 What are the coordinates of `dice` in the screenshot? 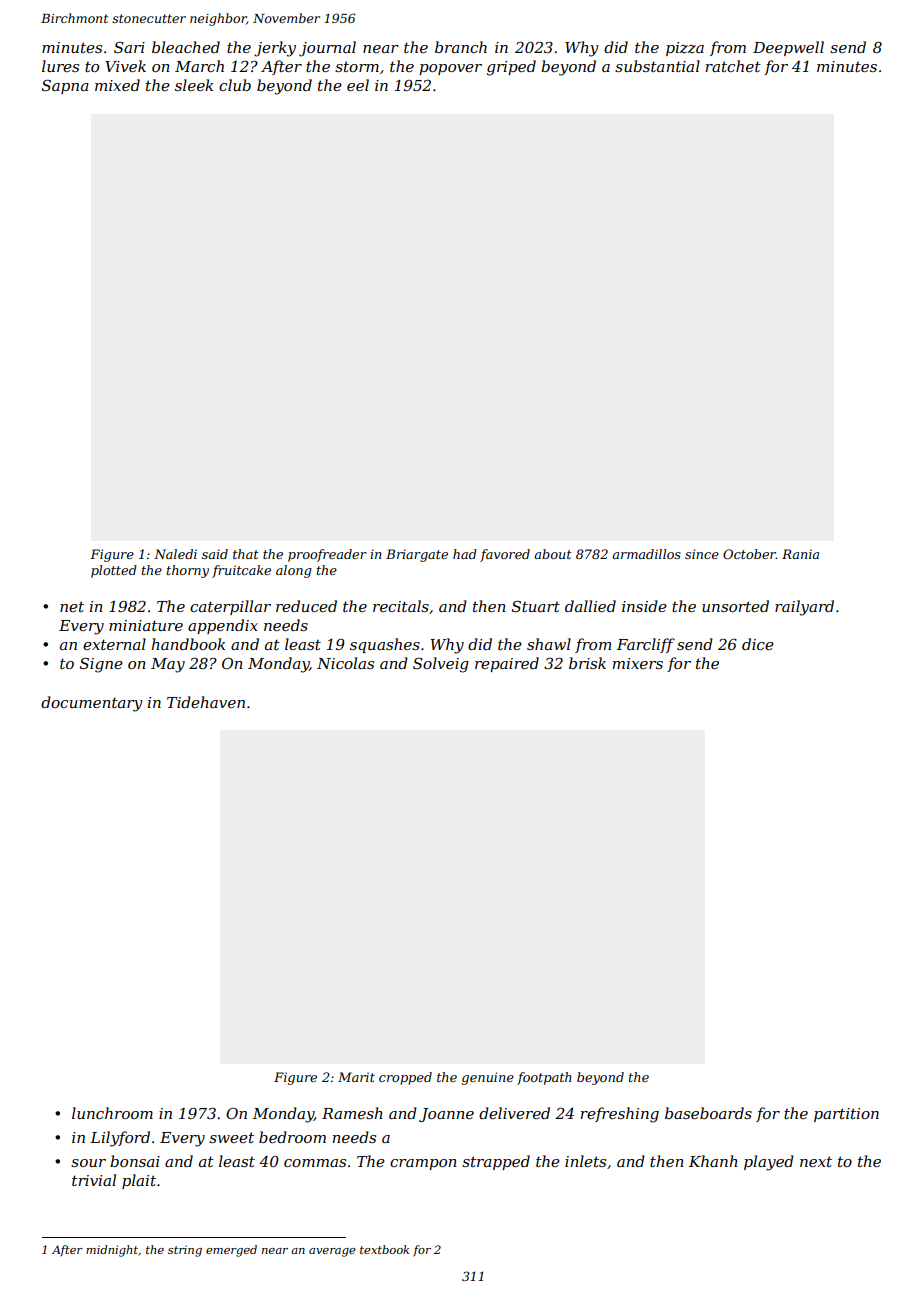 It's located at (758, 644).
